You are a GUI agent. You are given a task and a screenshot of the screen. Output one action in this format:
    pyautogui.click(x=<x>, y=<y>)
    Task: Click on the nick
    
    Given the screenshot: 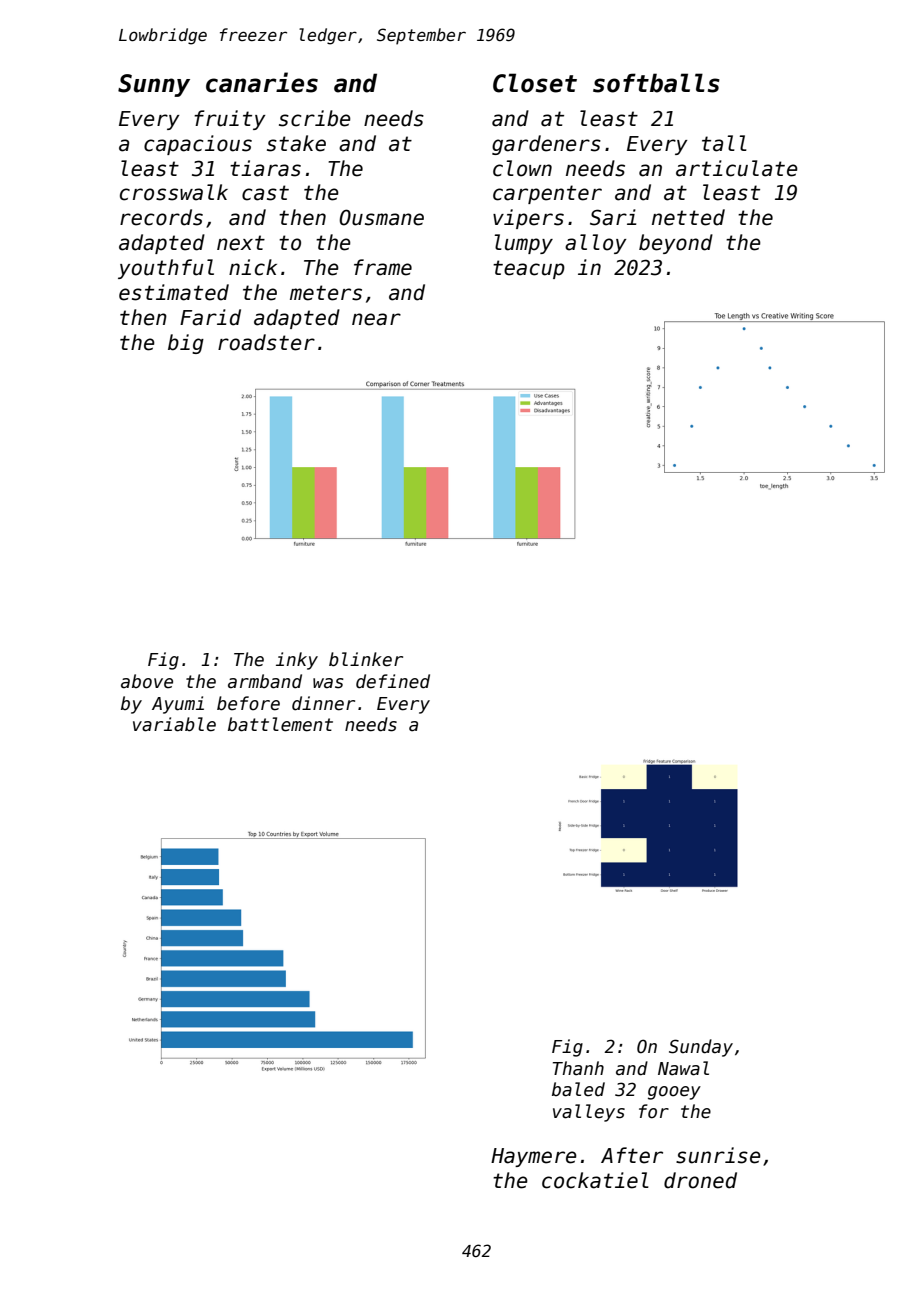 What is the action you would take?
    pyautogui.click(x=253, y=267)
